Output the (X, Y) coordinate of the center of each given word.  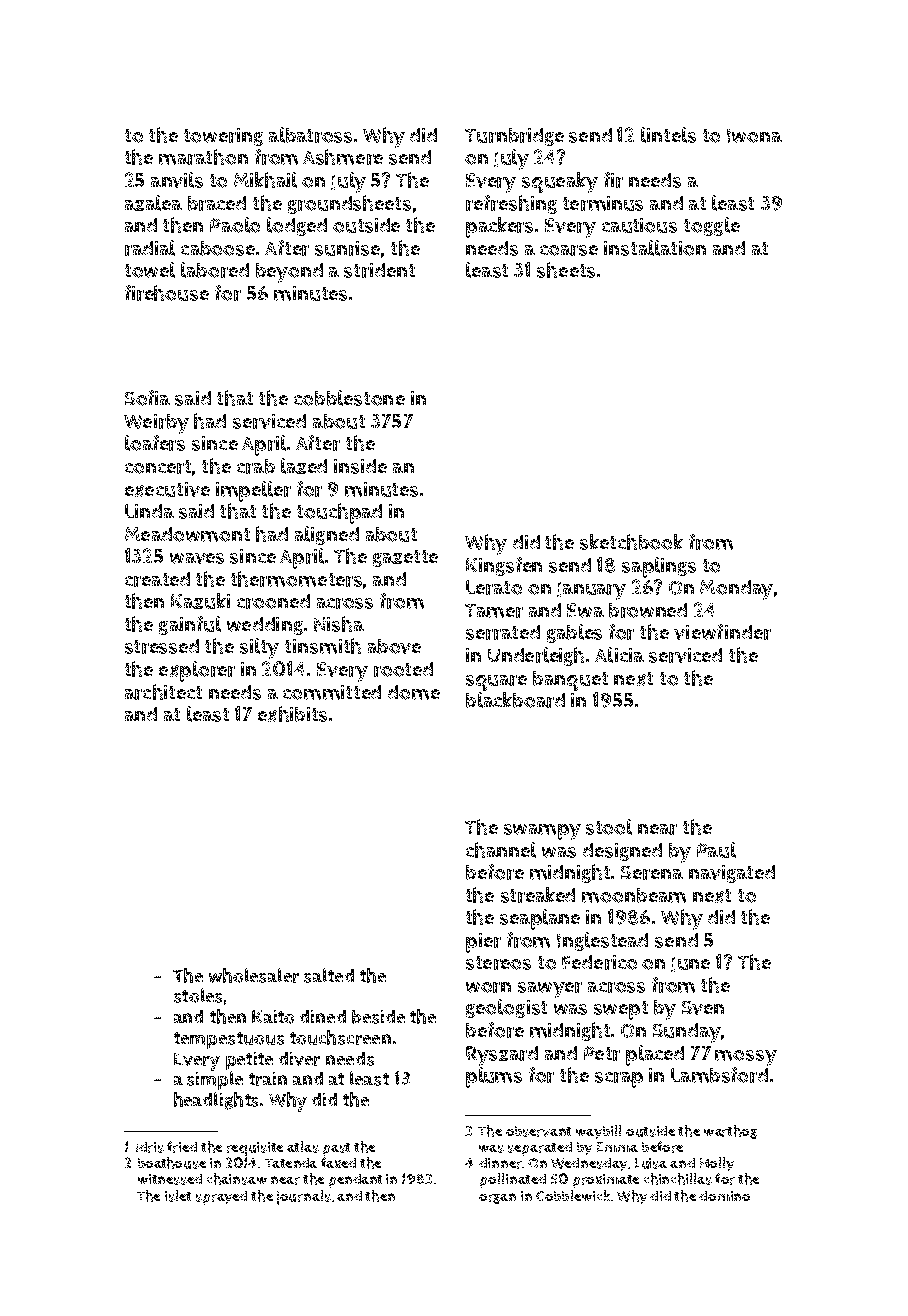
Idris (150, 1147)
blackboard (515, 700)
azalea (153, 203)
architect (163, 692)
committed (332, 692)
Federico (599, 962)
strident (379, 270)
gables (574, 633)
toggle (712, 226)
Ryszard (502, 1056)
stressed (162, 646)
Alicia (619, 655)
